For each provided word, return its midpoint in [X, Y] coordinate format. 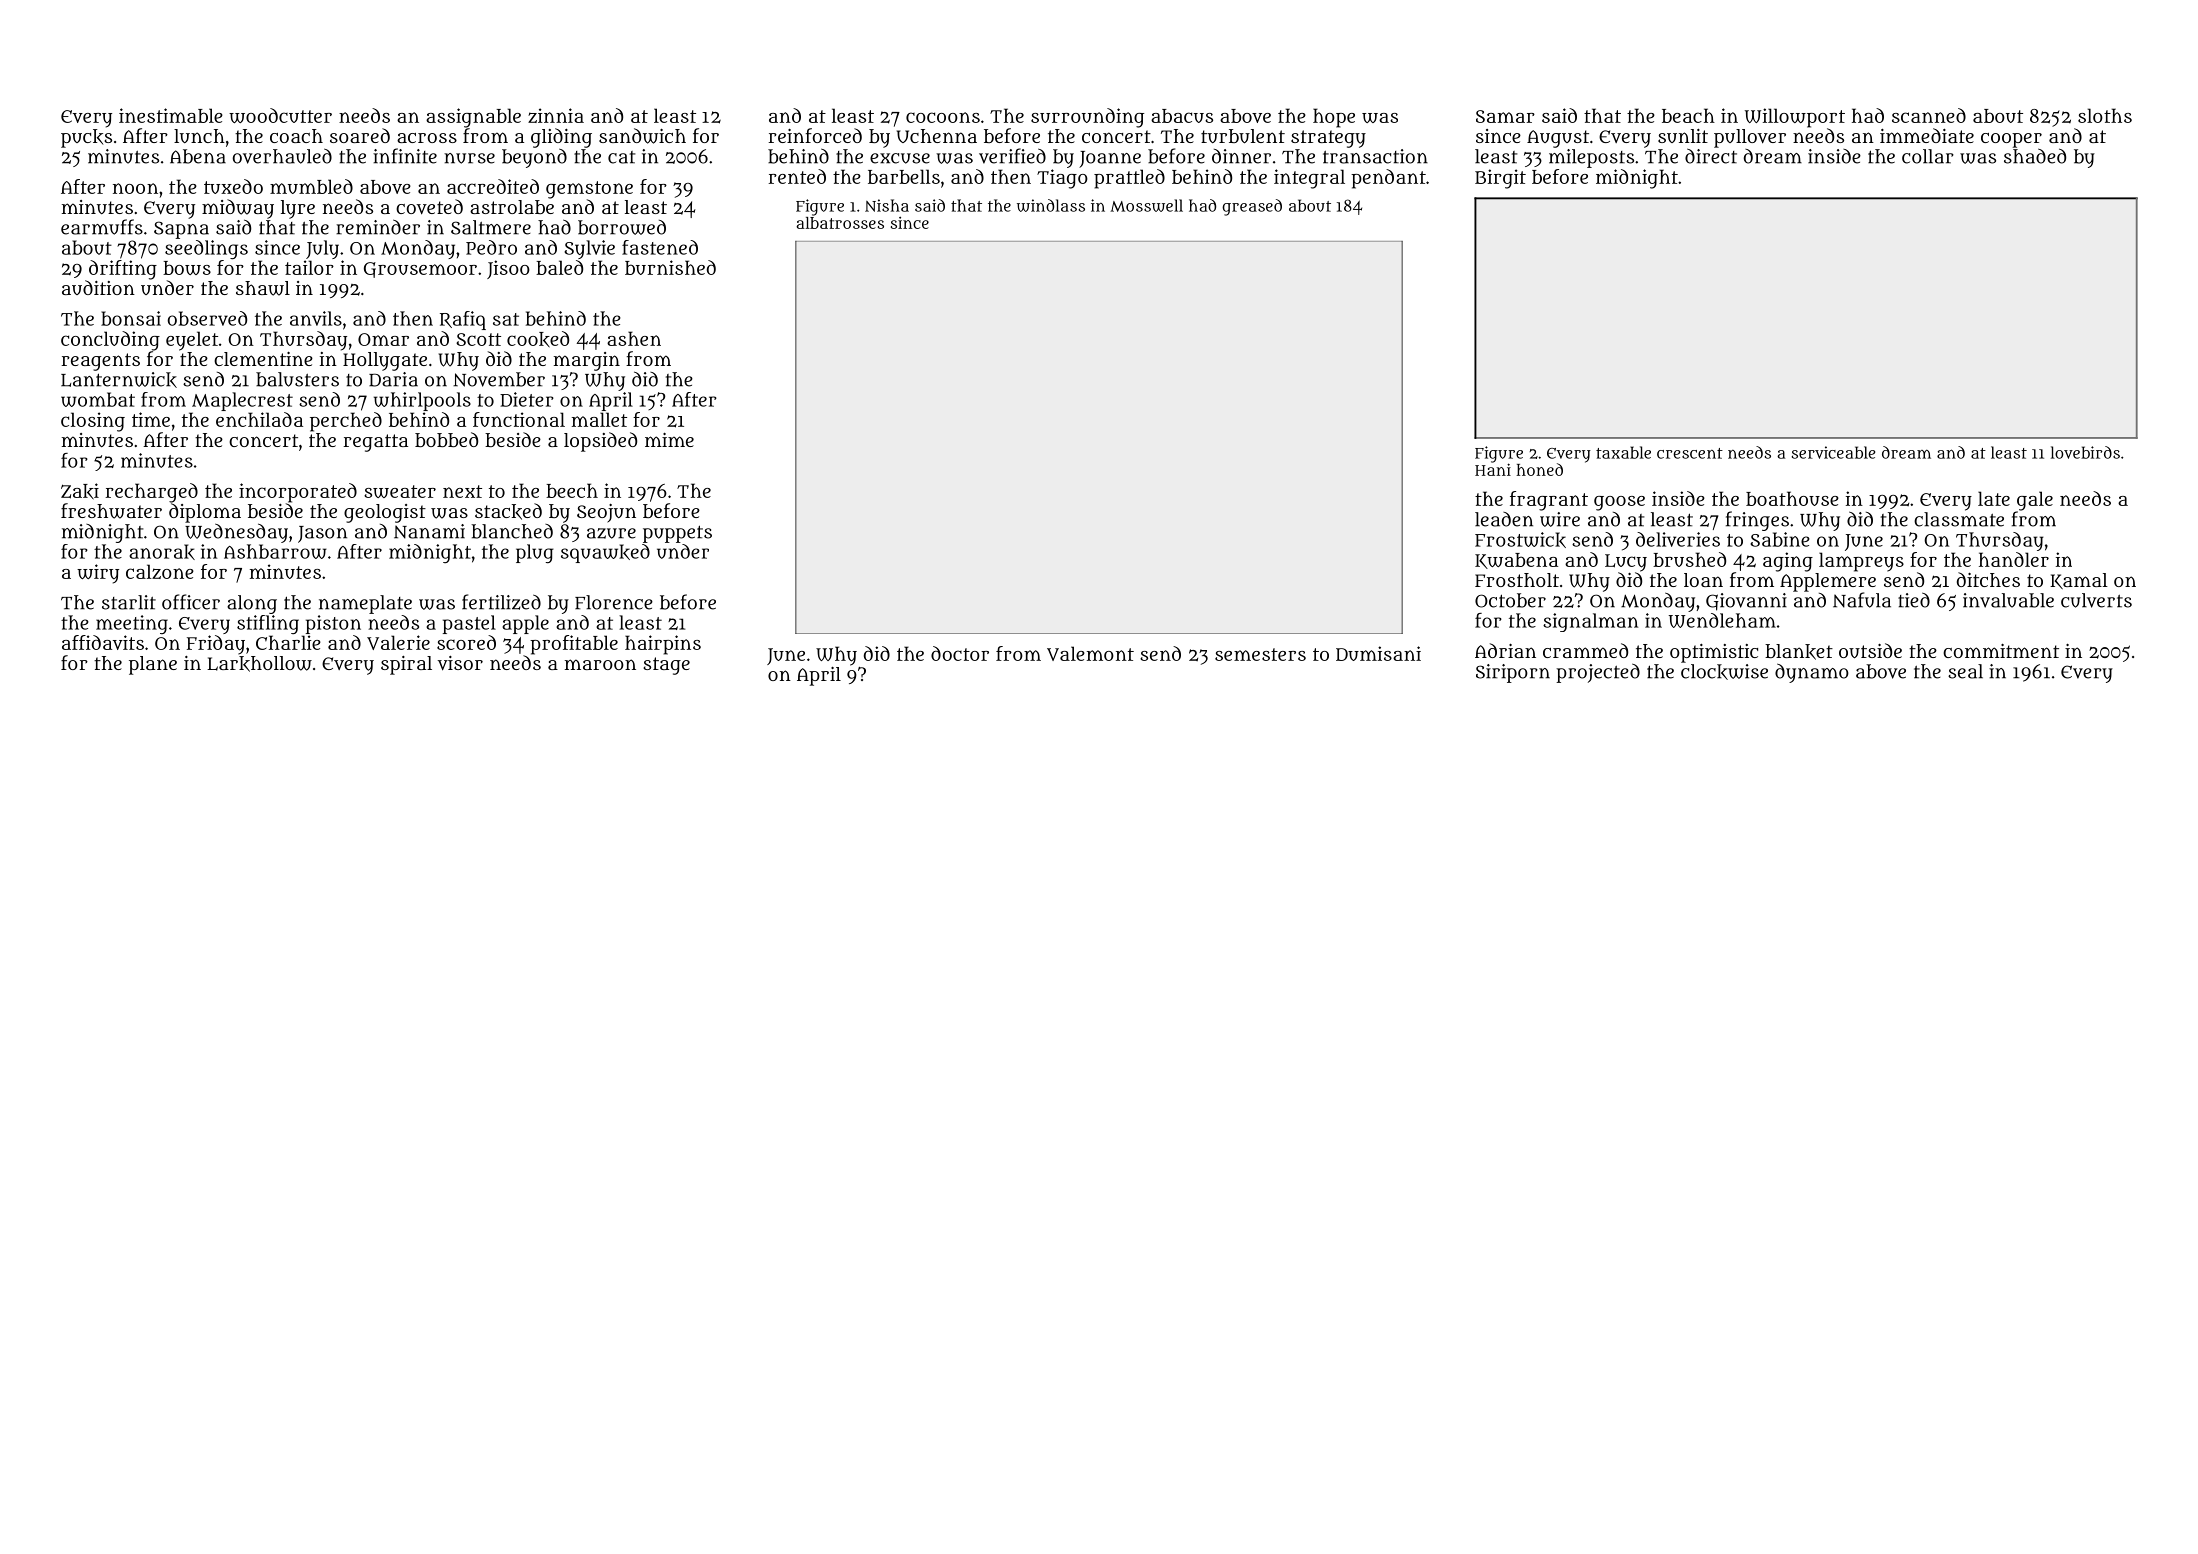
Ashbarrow [275, 551]
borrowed [622, 227]
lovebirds [2085, 452]
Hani [1493, 469]
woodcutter [280, 115]
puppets [677, 534]
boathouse [1792, 498]
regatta [375, 443]
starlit [129, 602]
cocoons [943, 117]
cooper [2011, 140]
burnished [670, 267]
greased [1252, 207]
